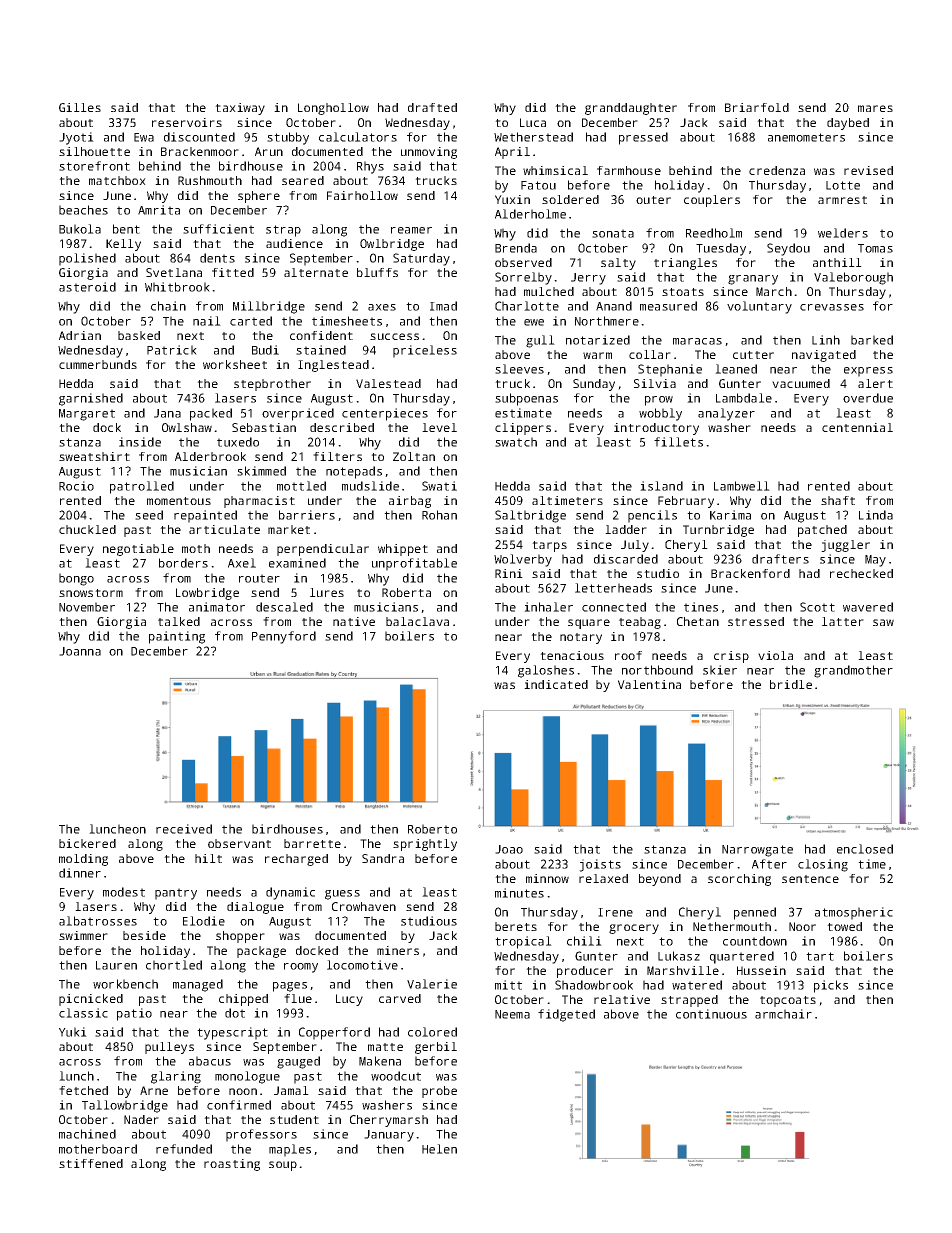 This image has height=1233, width=952. I want to click on Helen, so click(439, 1149).
